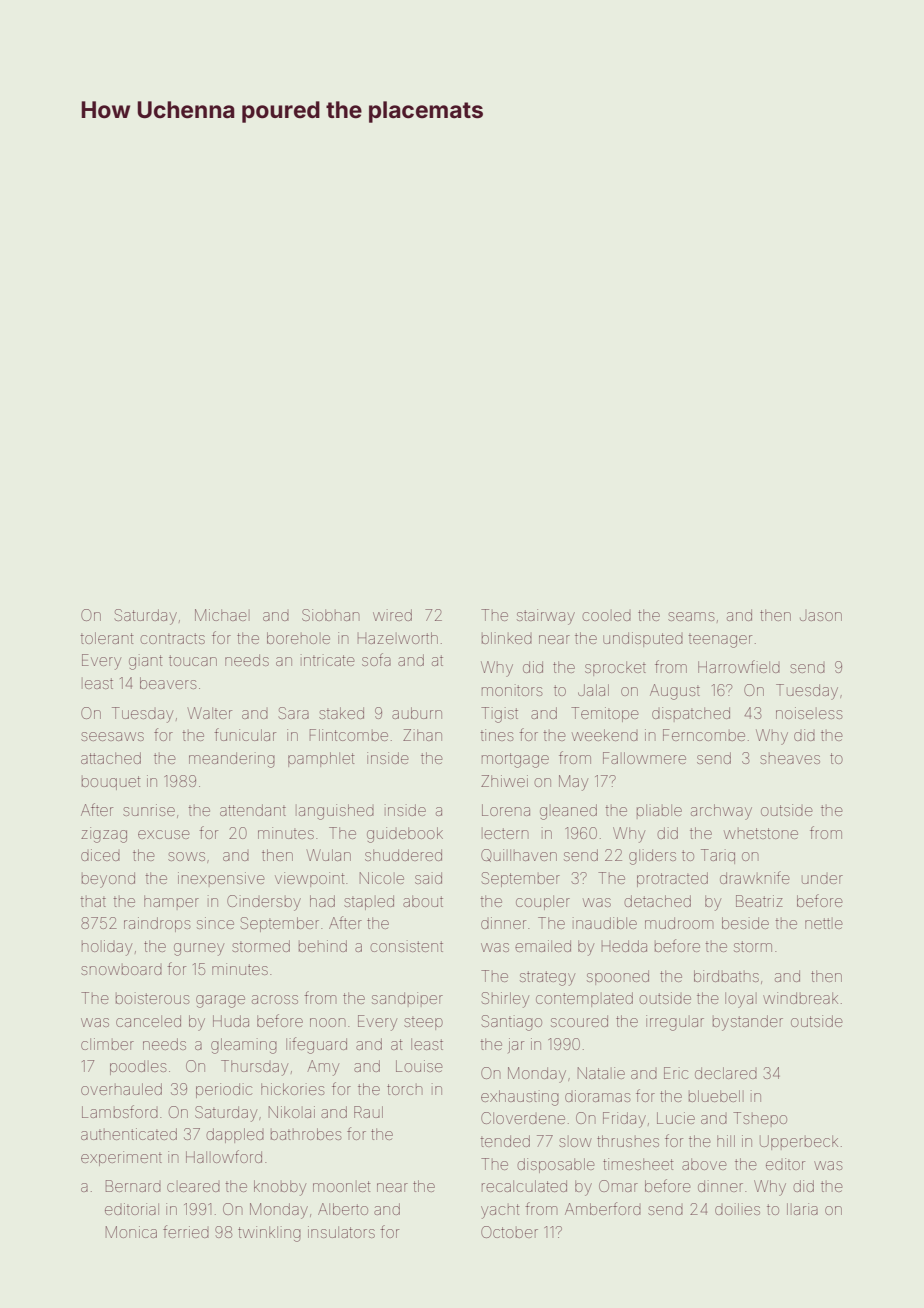  I want to click on funicular, so click(245, 734).
